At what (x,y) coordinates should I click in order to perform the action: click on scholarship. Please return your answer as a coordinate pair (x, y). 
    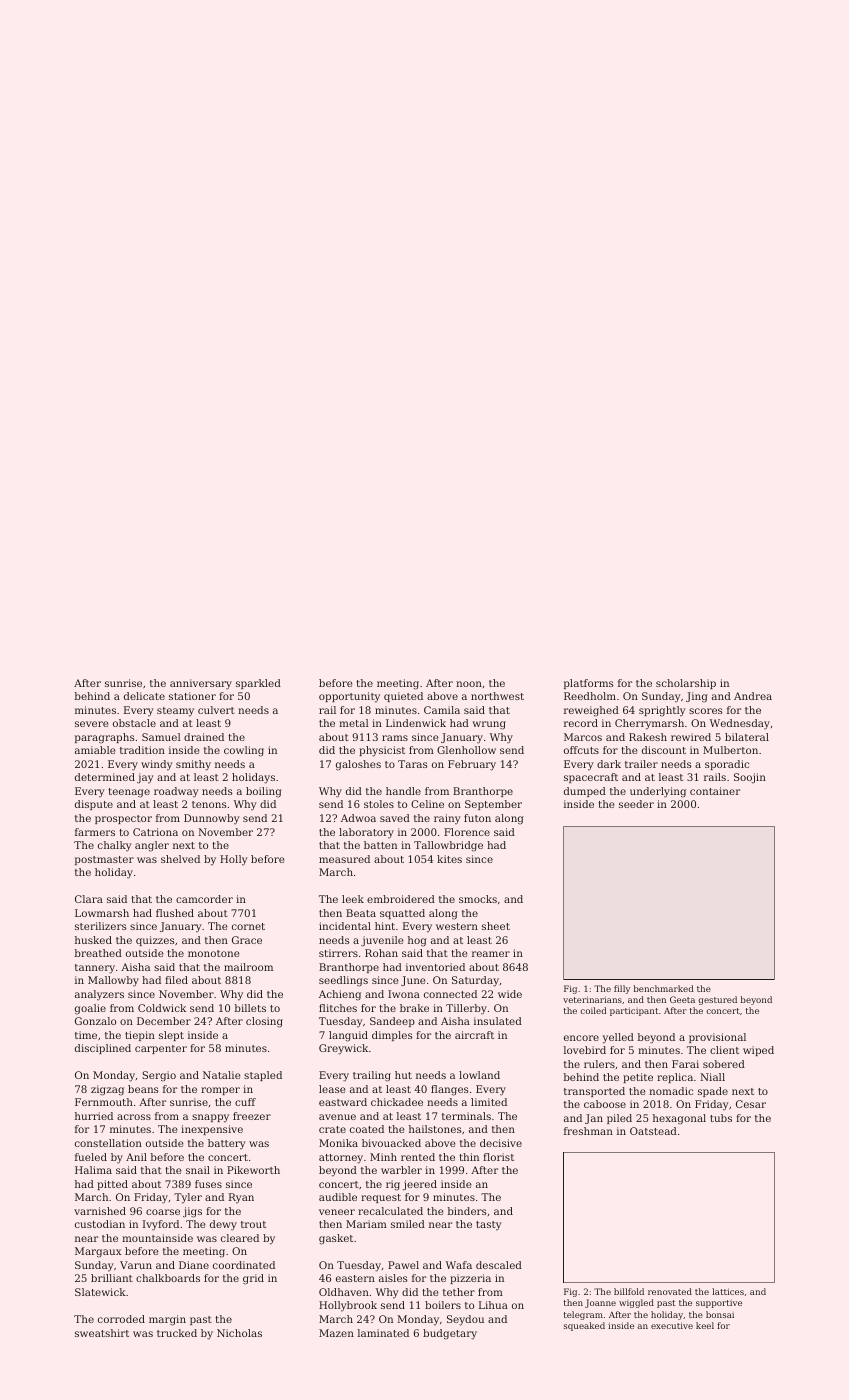
    Looking at the image, I should click on (686, 684).
